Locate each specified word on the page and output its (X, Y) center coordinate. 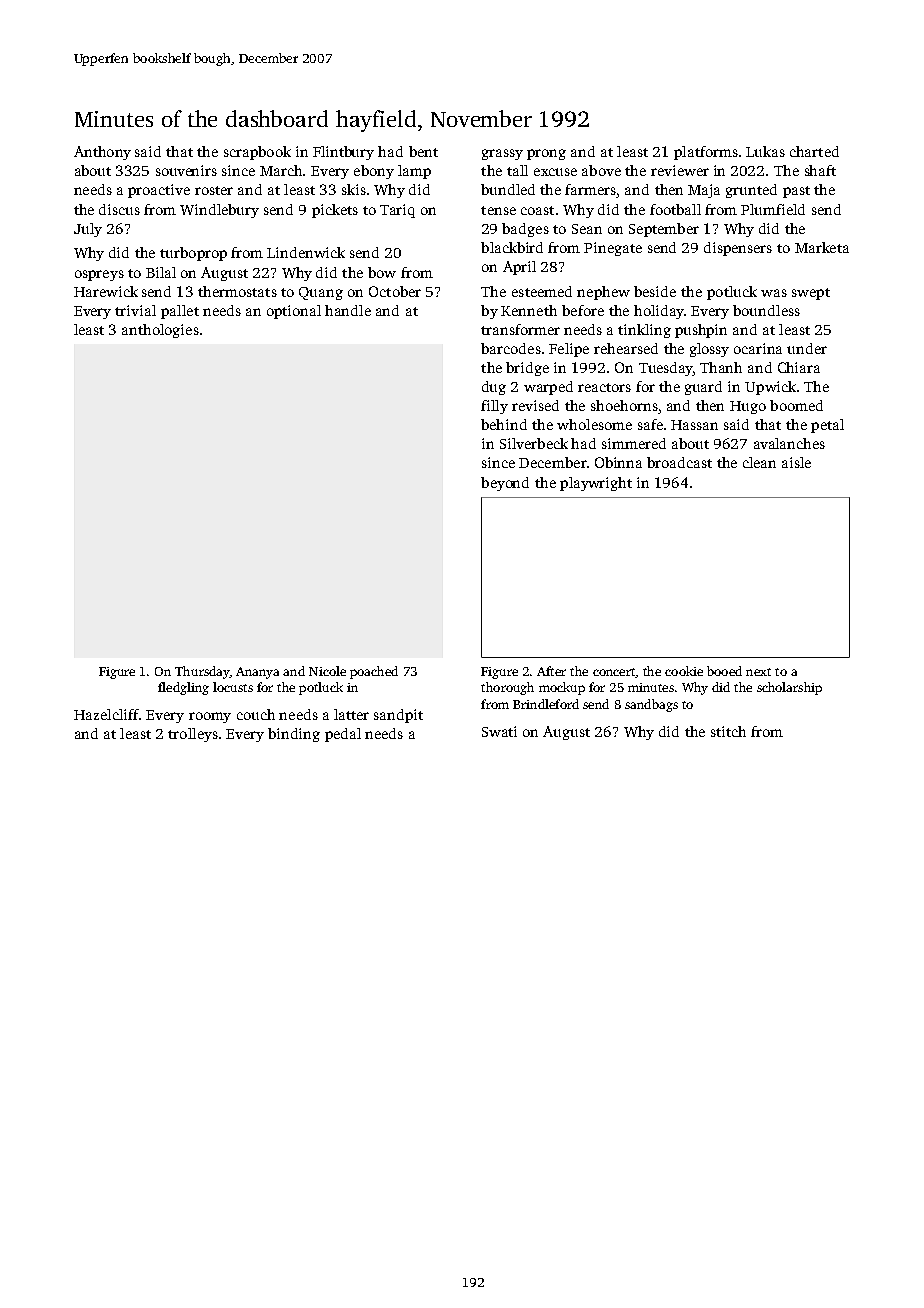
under (807, 348)
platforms (706, 153)
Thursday (202, 672)
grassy (502, 154)
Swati (499, 731)
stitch (728, 731)
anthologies (160, 331)
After (551, 671)
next (758, 672)
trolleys (193, 735)
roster (214, 190)
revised (535, 405)
